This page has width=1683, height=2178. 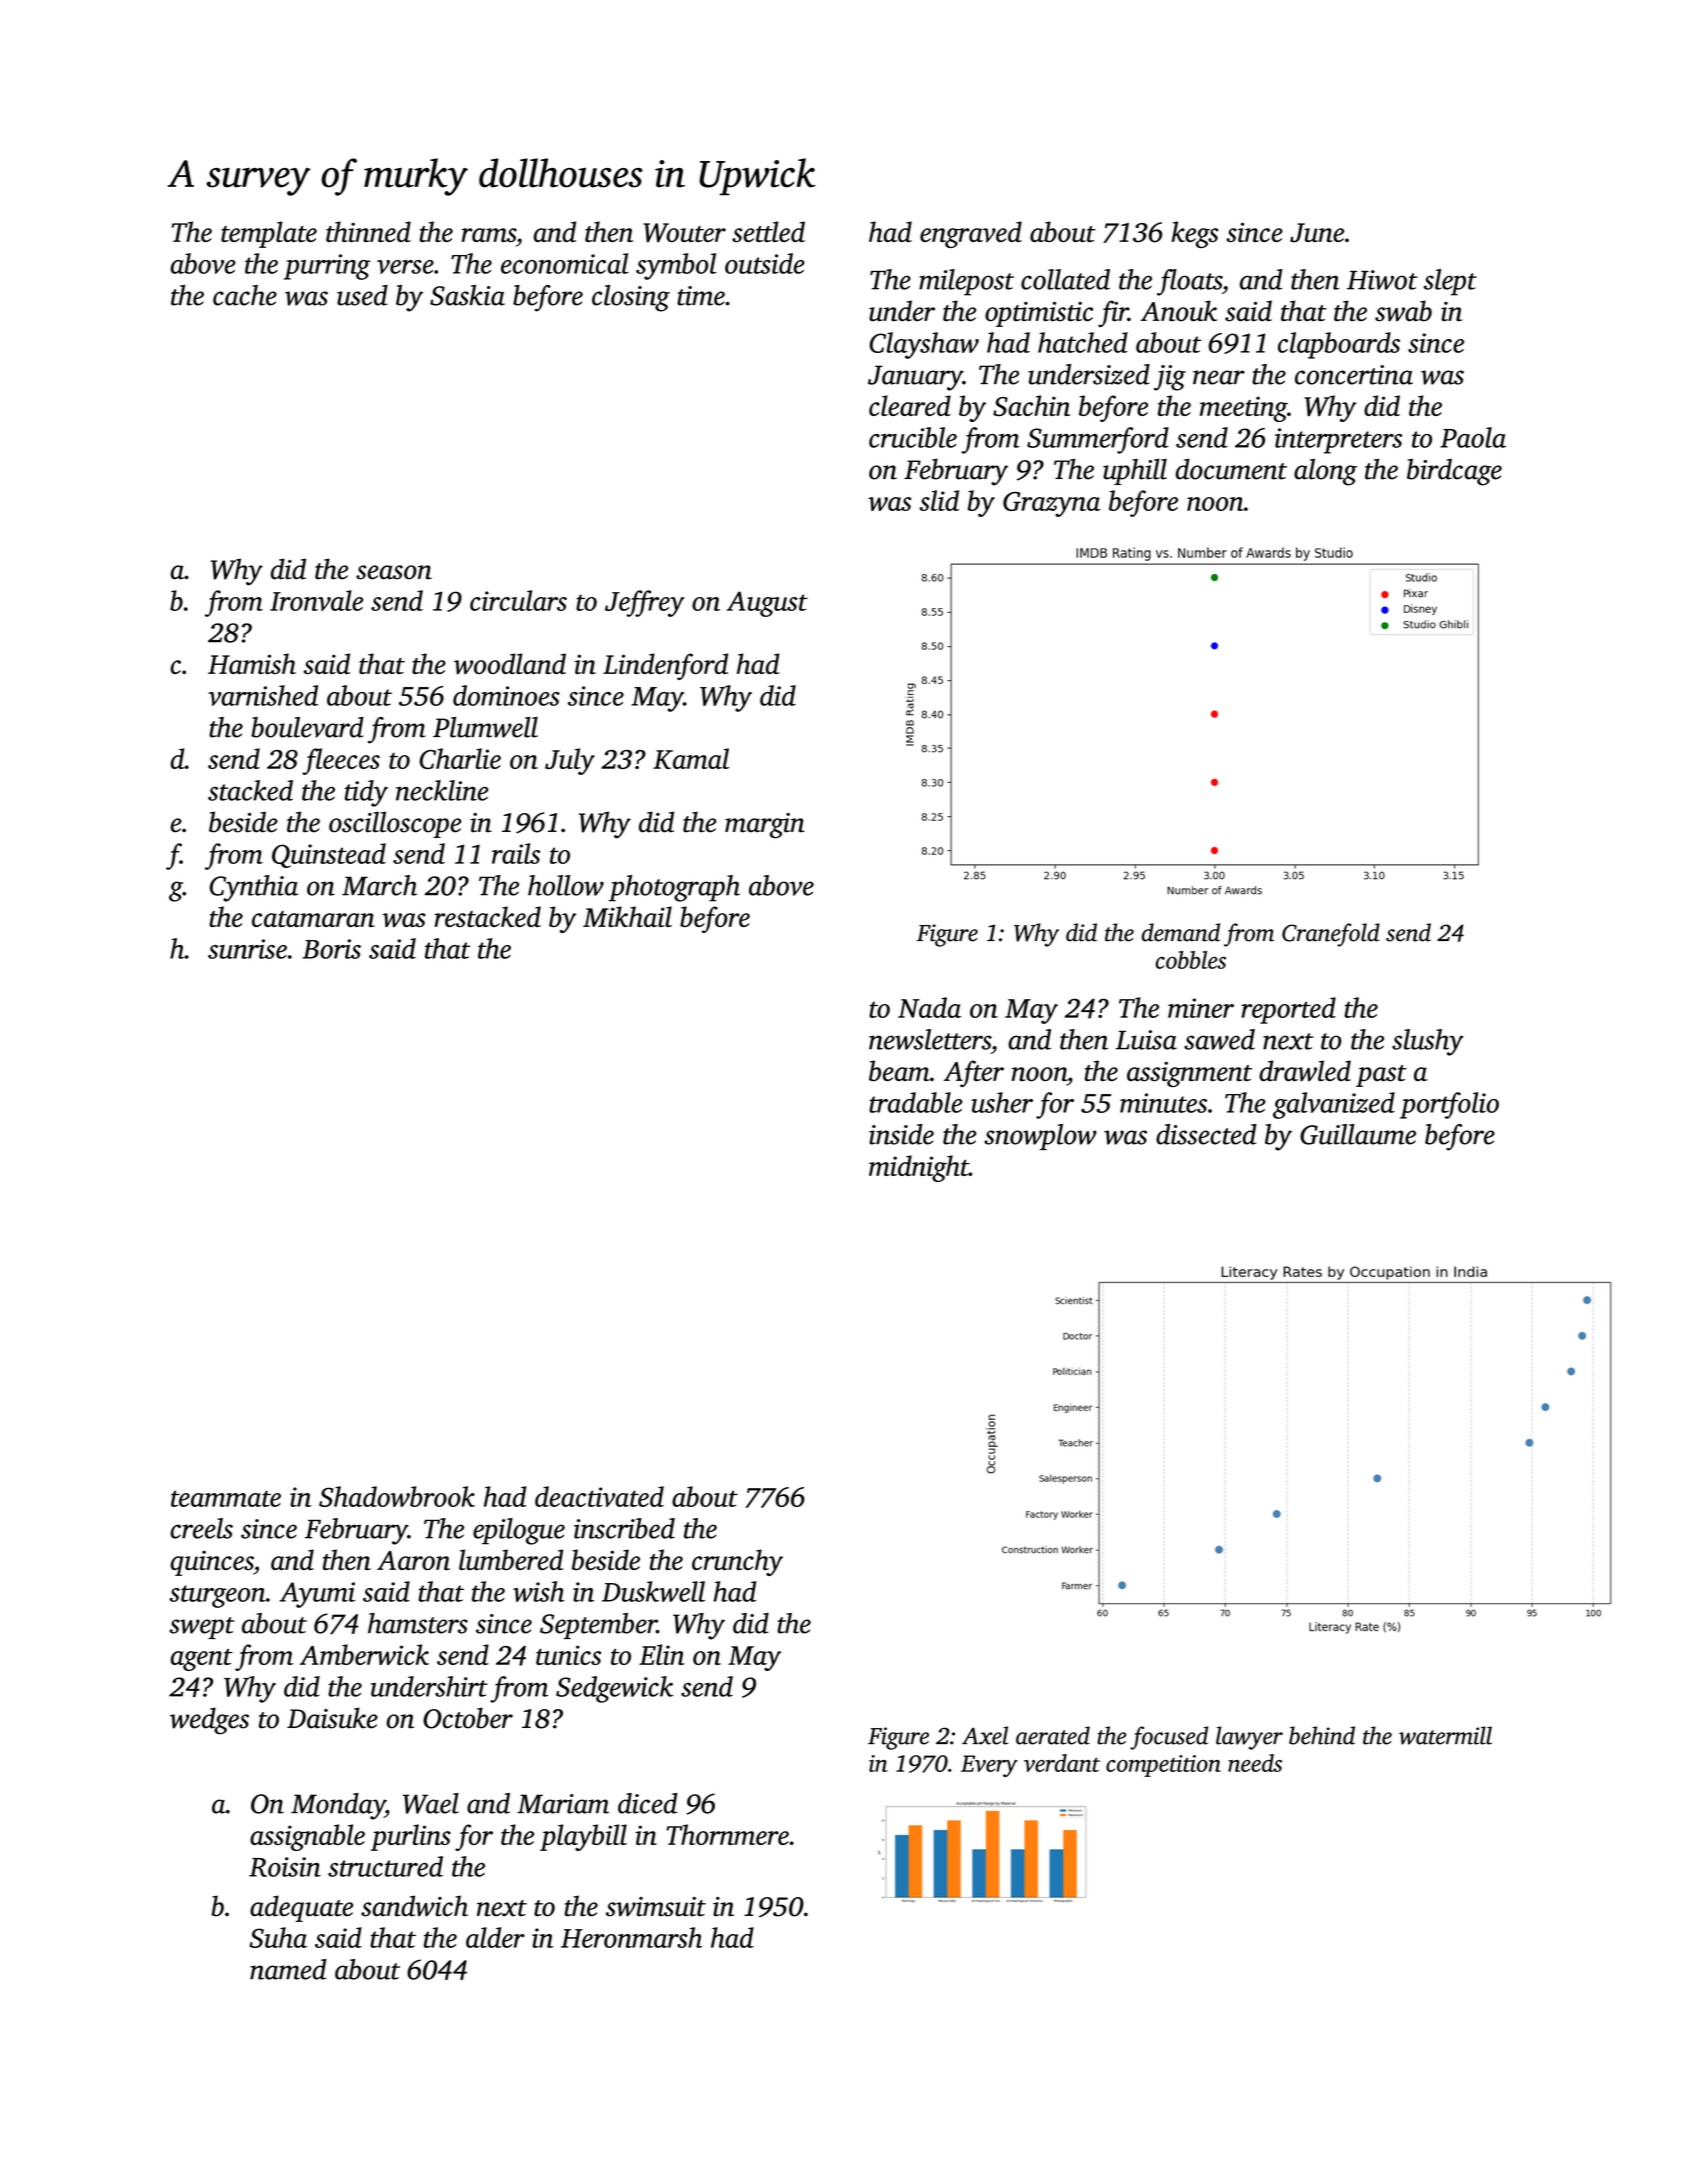 I want to click on demand, so click(x=1181, y=932).
